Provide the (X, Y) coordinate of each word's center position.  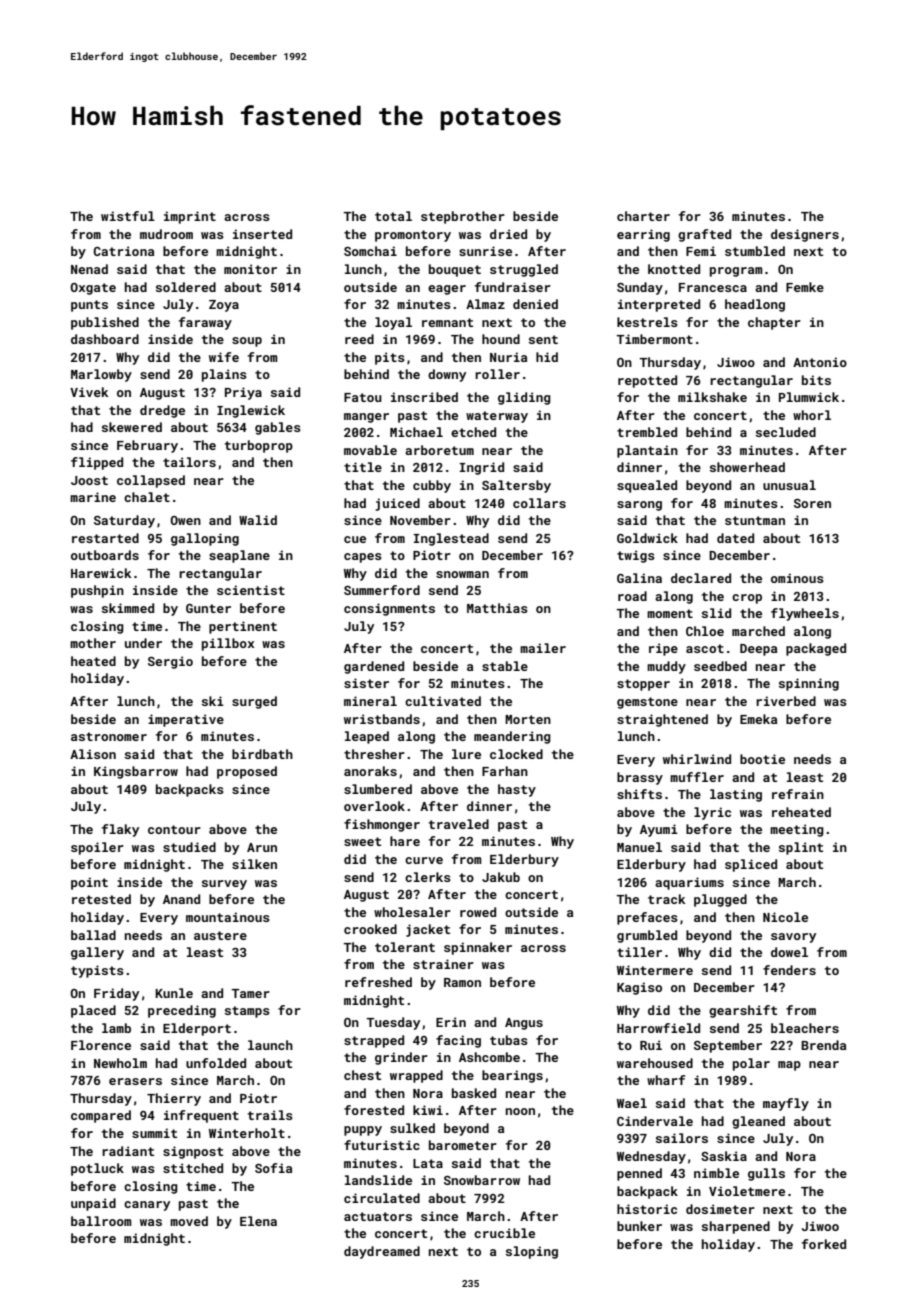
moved (189, 1221)
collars (539, 503)
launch (270, 1045)
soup (247, 342)
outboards (105, 555)
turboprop (259, 446)
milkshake (712, 397)
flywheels (805, 614)
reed (359, 339)
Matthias (497, 608)
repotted (647, 381)
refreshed (378, 982)
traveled (459, 824)
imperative (186, 720)
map (789, 1066)
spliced (751, 865)
